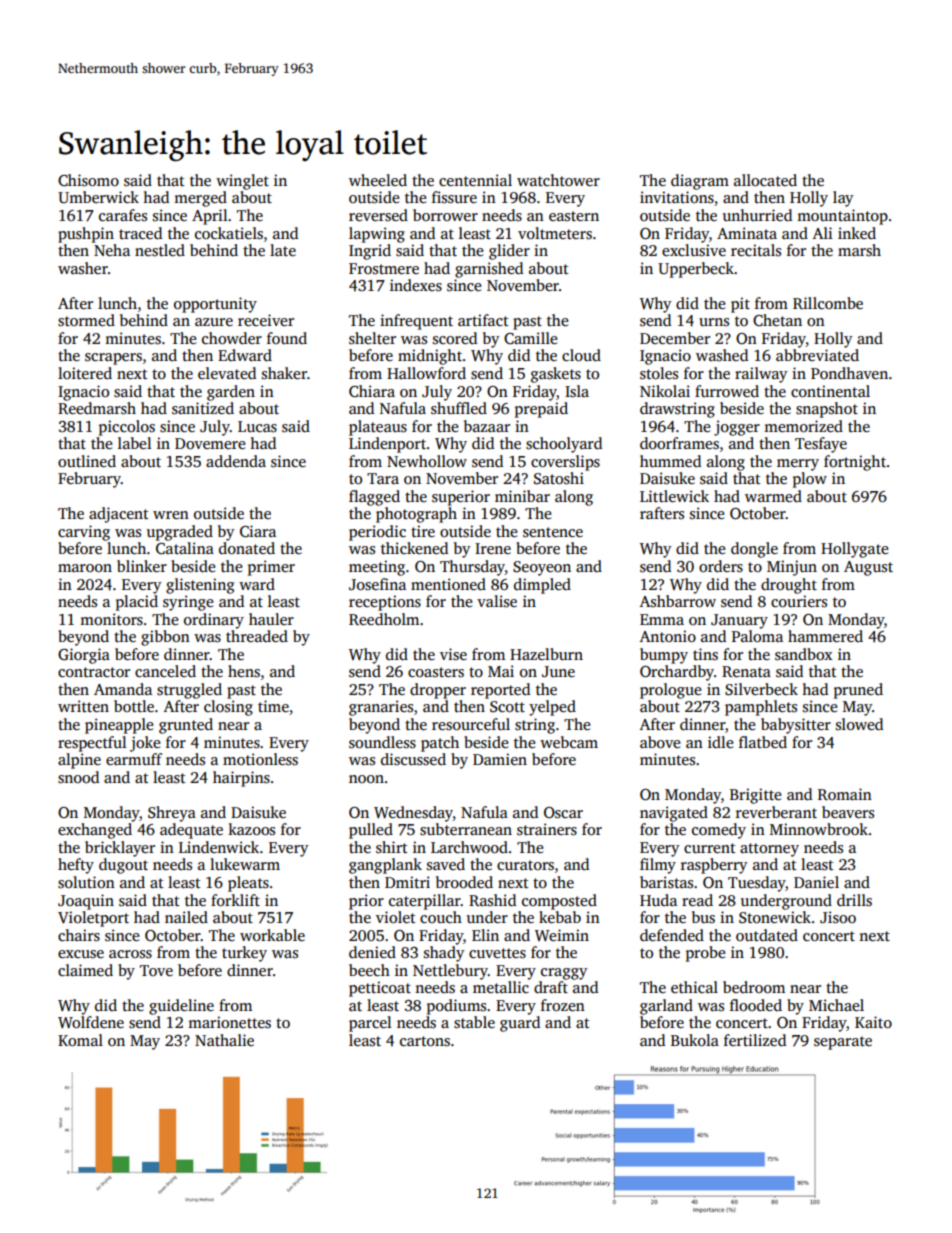 The image size is (952, 1233). Describe the element at coordinates (378, 180) in the screenshot. I see `wheeled` at that location.
